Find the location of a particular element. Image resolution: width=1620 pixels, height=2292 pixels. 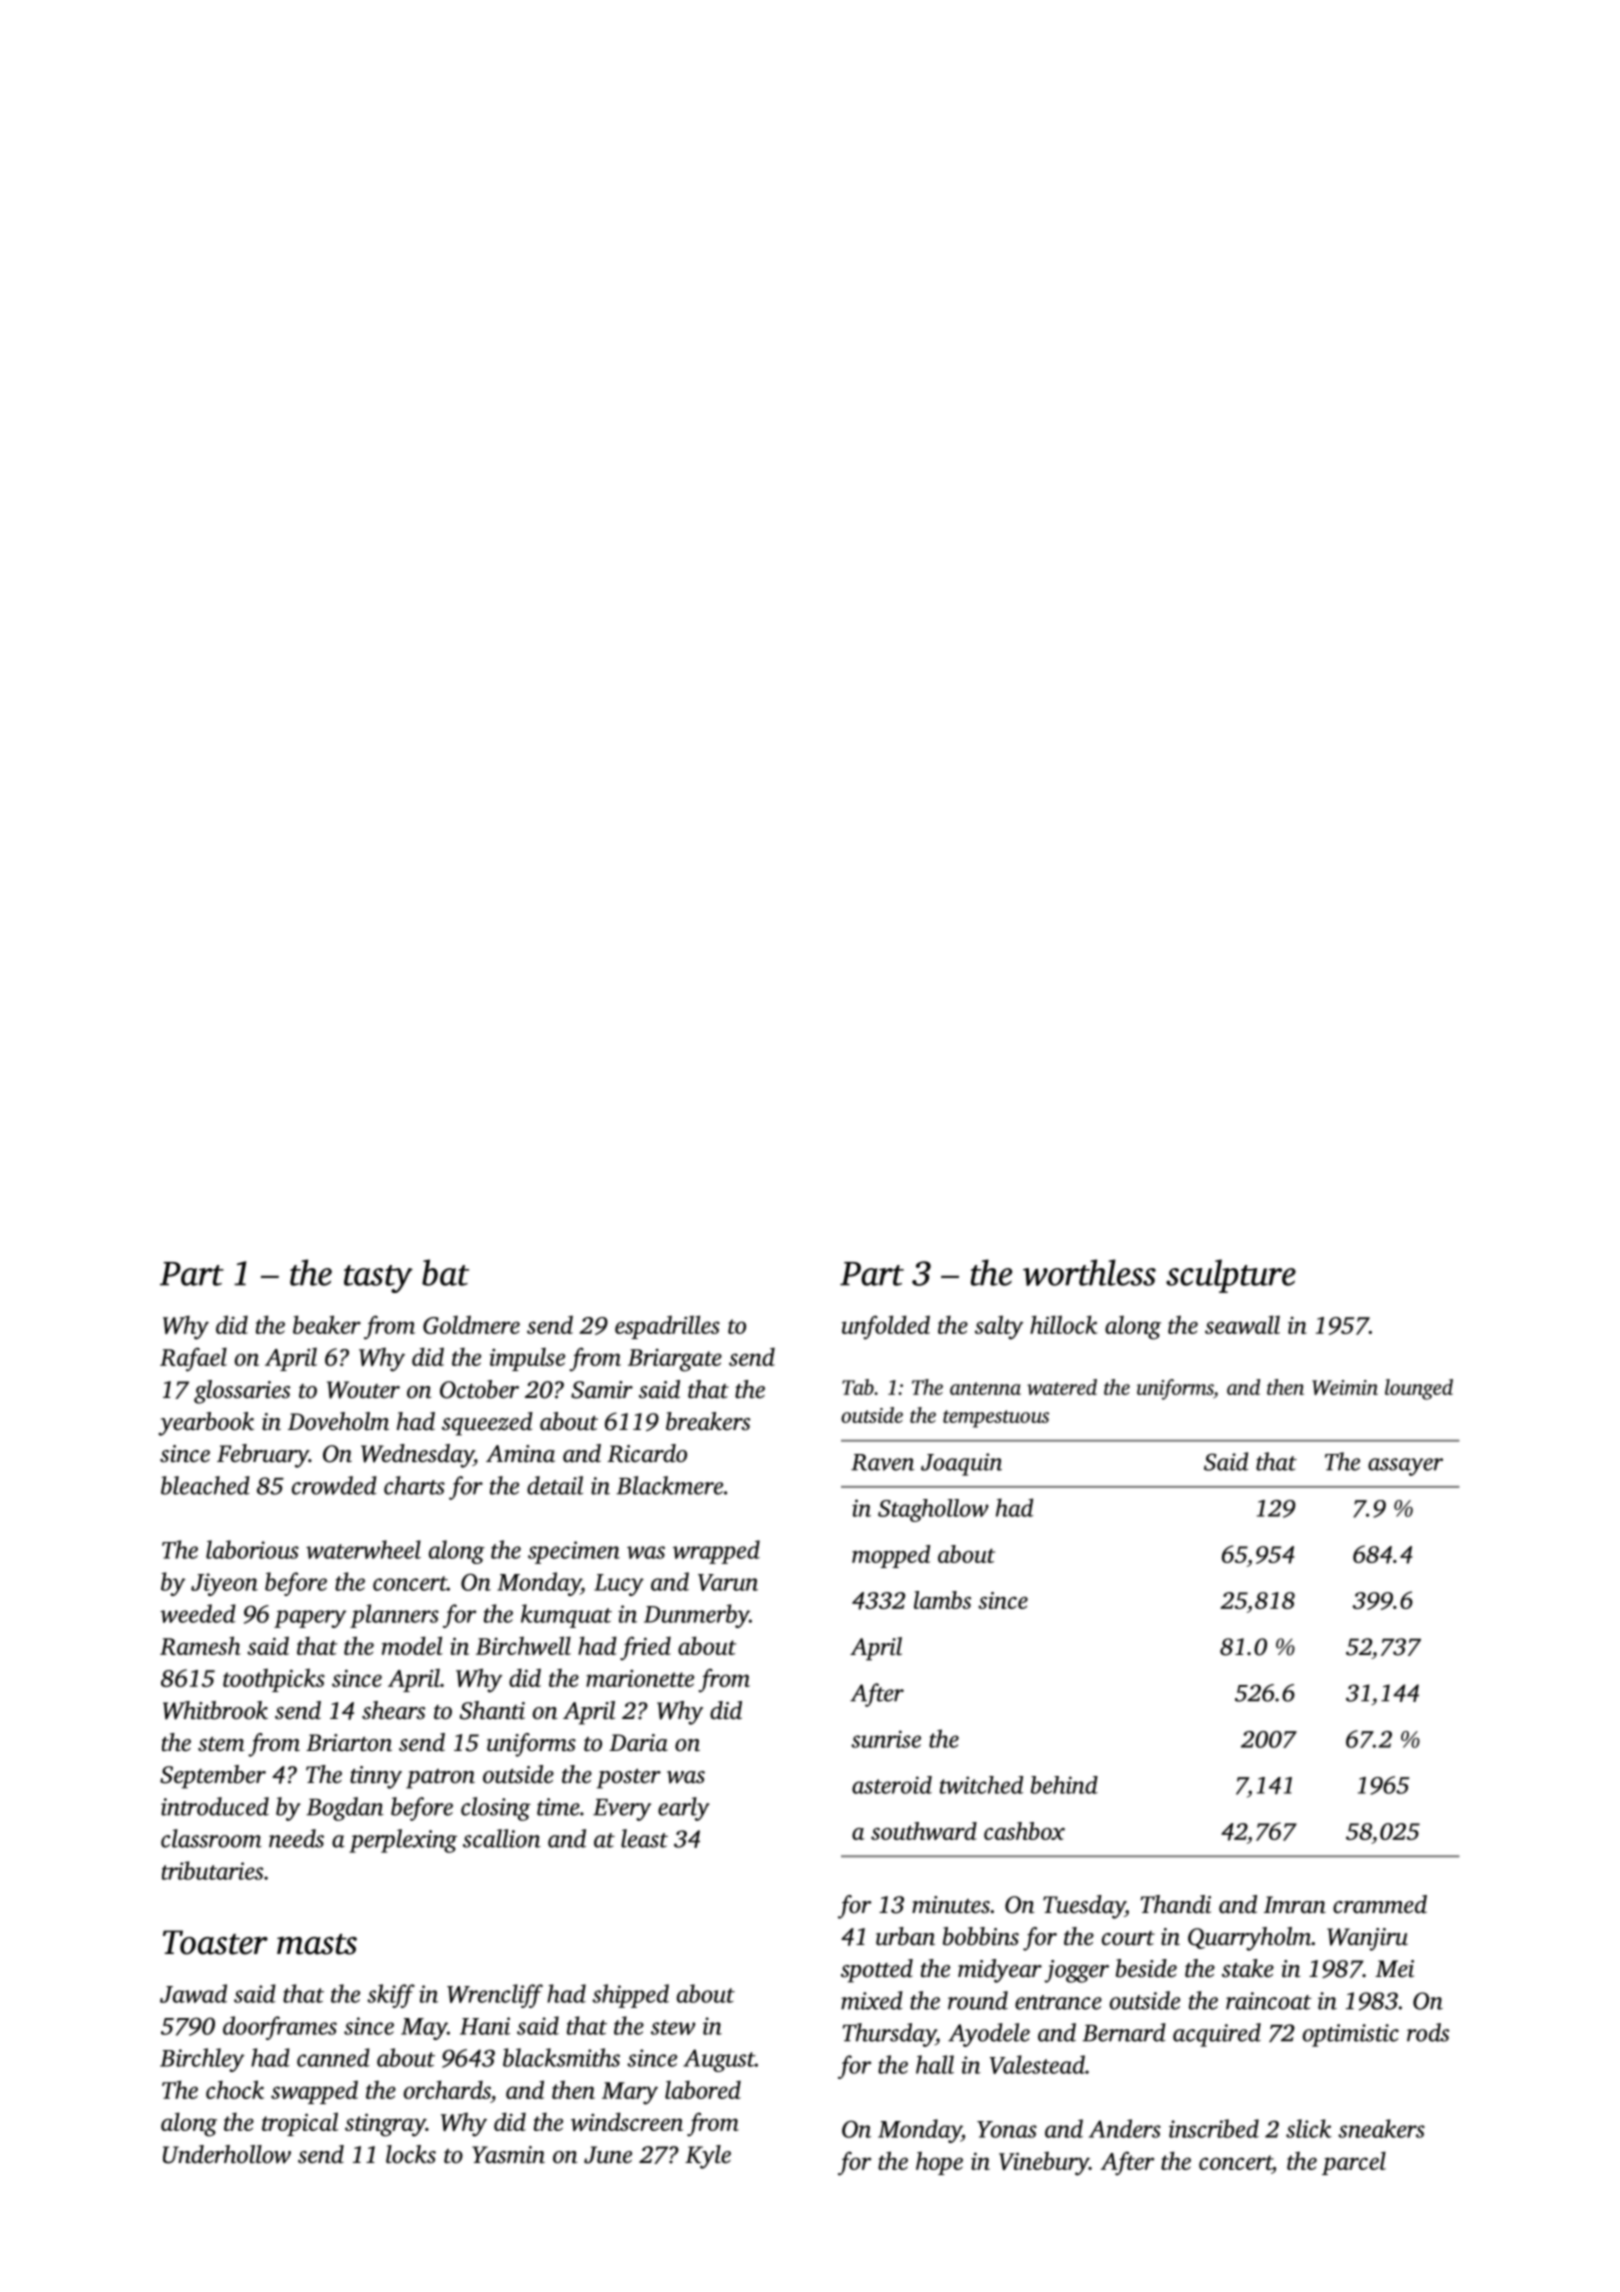

Yonas is located at coordinates (1007, 2129).
